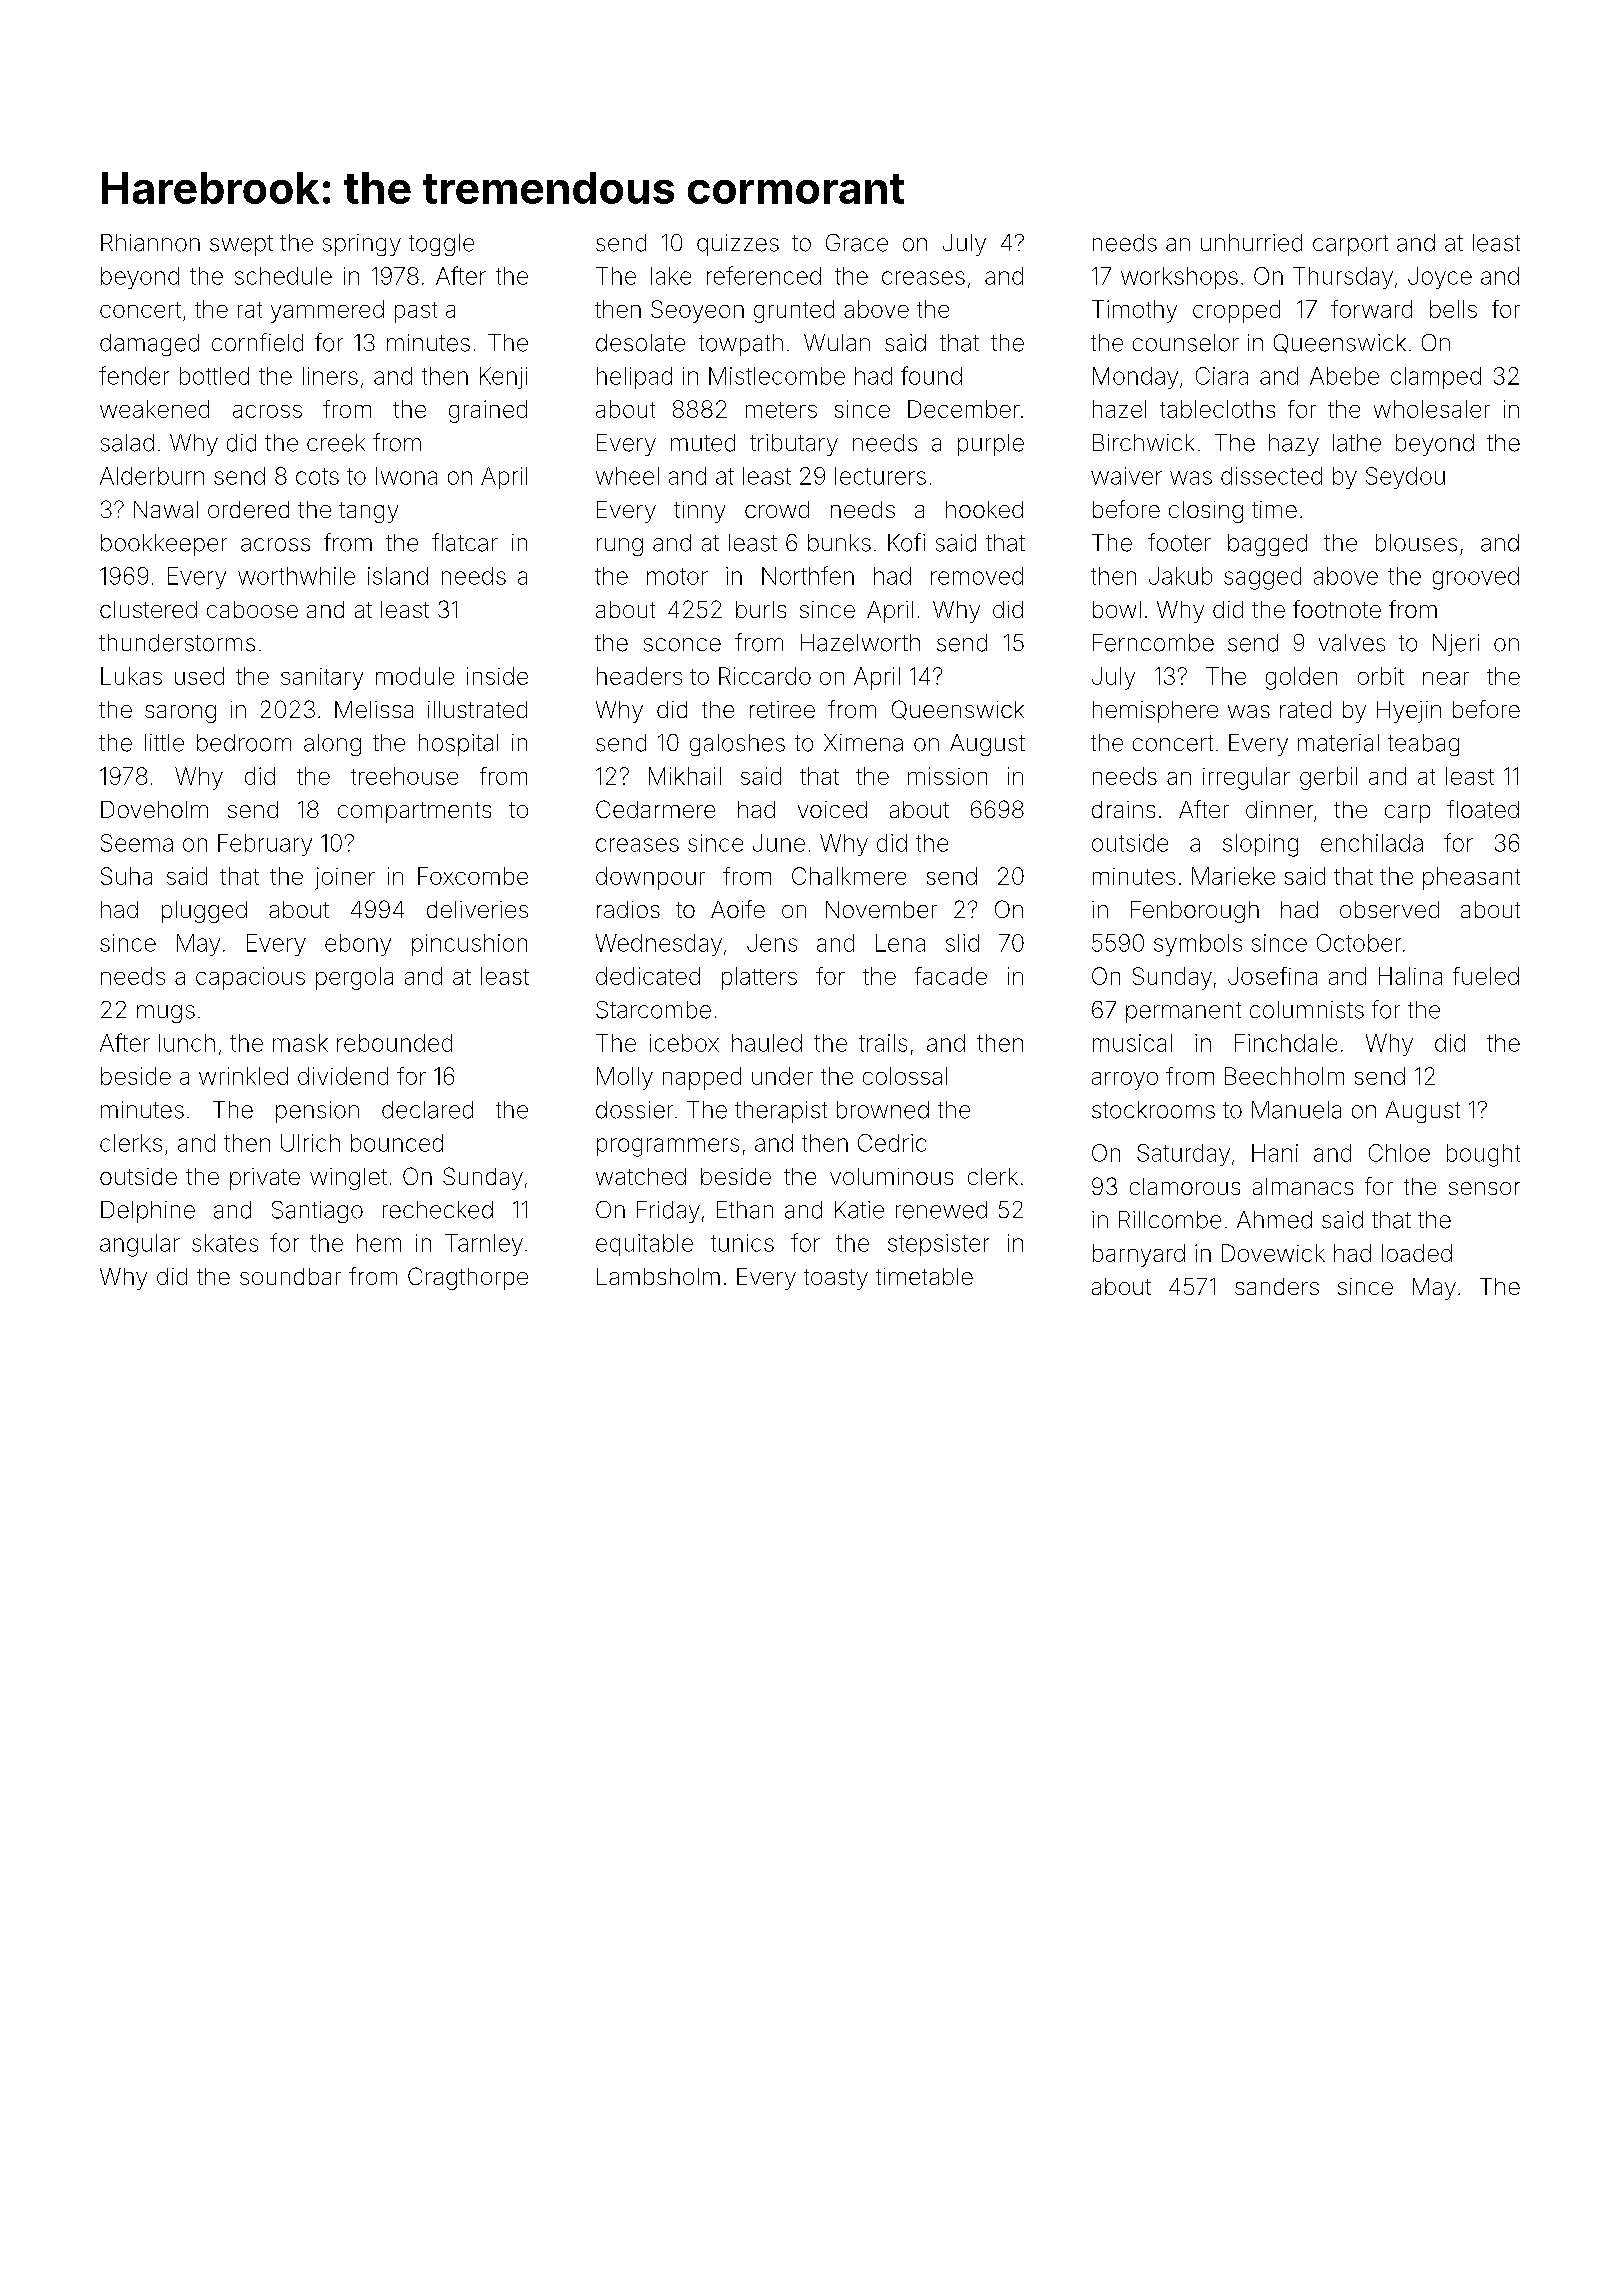 The height and width of the image is (2292, 1620). What do you see at coordinates (625, 1078) in the image?
I see `Molly` at bounding box center [625, 1078].
